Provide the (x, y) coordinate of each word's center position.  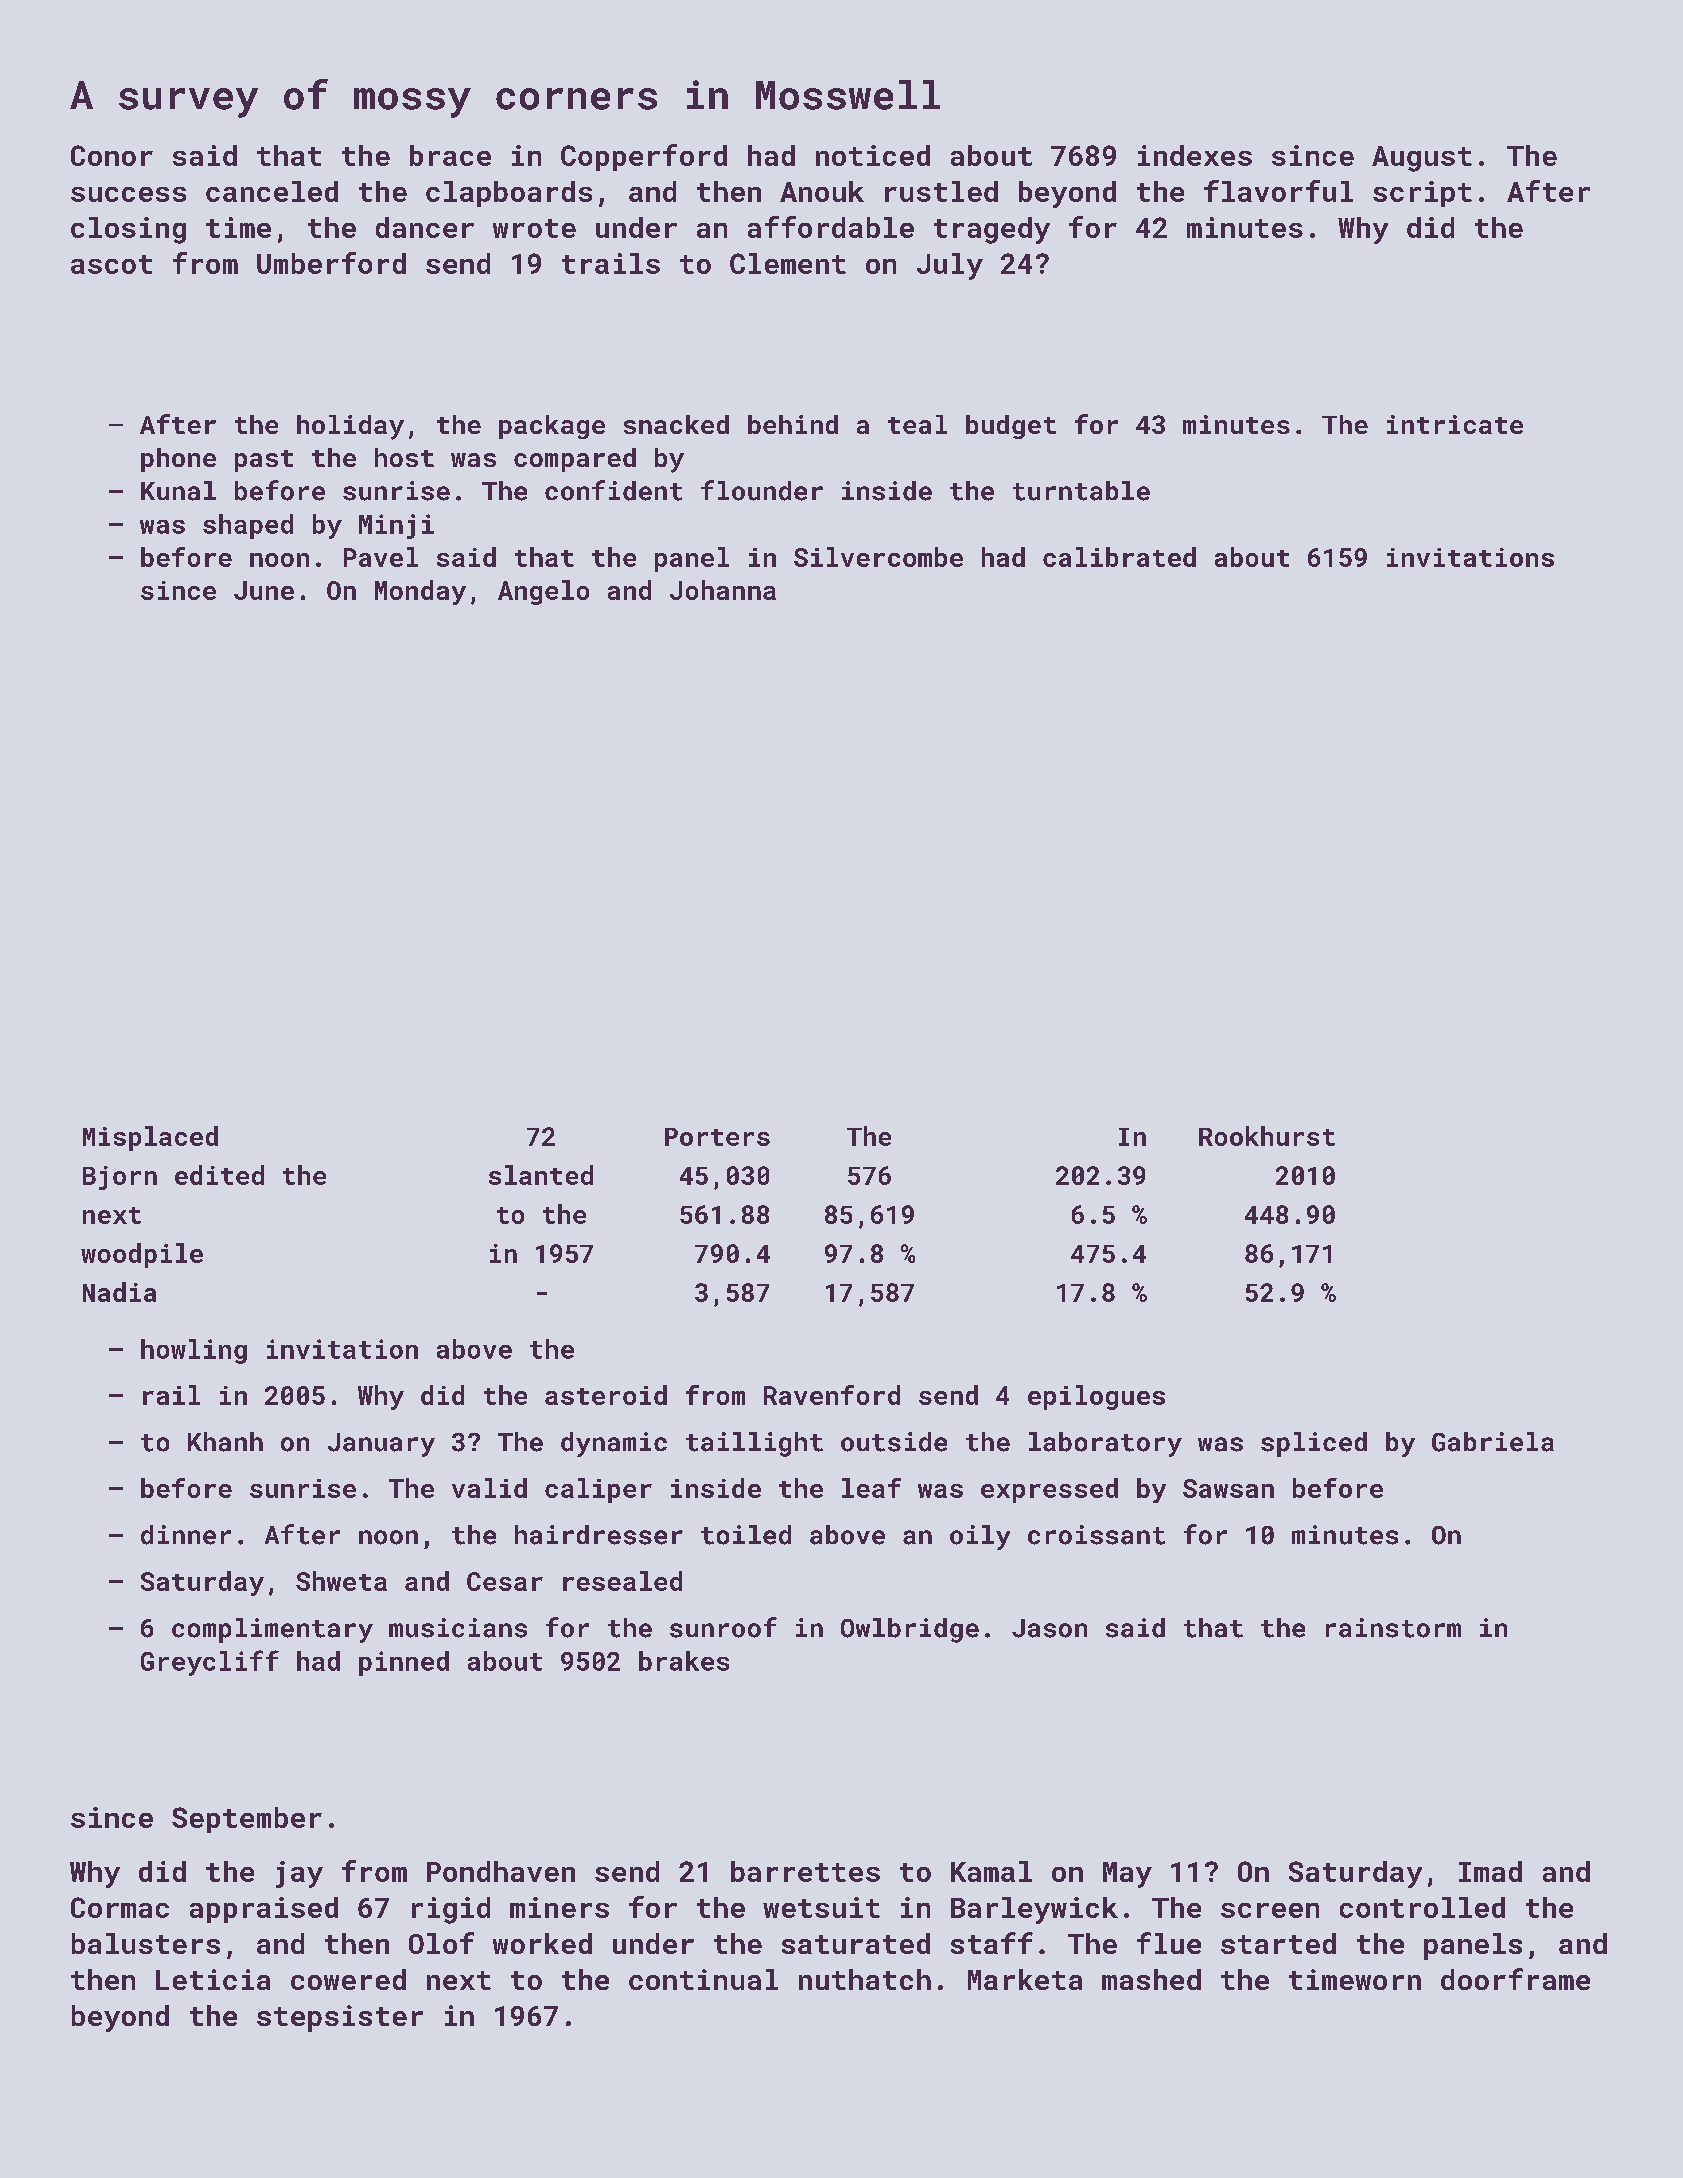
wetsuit (821, 1907)
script (1422, 194)
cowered (348, 1979)
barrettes (805, 1871)
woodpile (142, 1255)
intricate (1455, 424)
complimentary (272, 1630)
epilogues (1096, 1397)
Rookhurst (1267, 1136)
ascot (111, 264)
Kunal (178, 491)
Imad (1490, 1871)
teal (917, 424)
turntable (1081, 491)
